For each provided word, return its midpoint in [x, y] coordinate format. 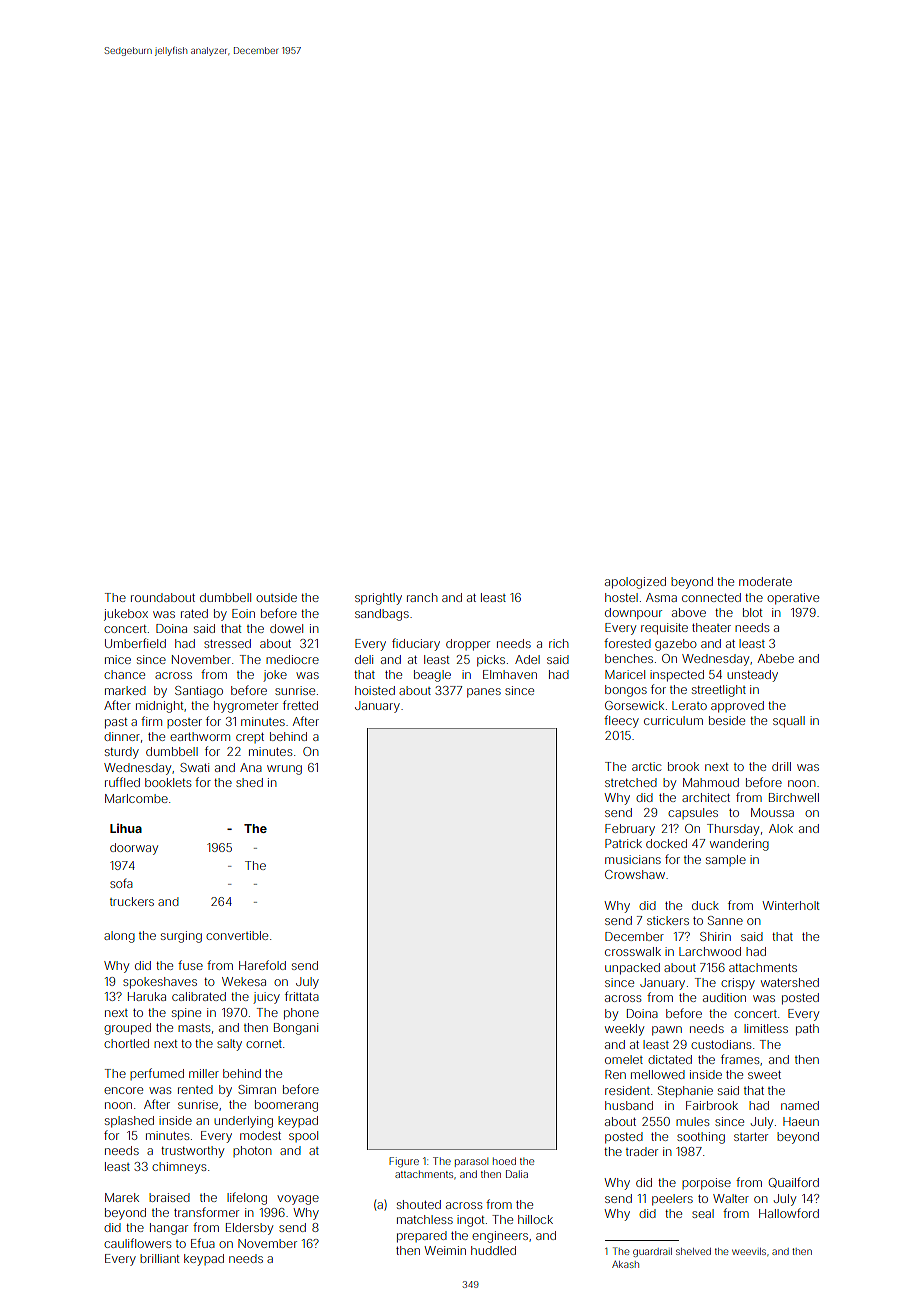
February [630, 830]
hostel [621, 597]
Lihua [126, 828]
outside [276, 597]
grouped [127, 1029]
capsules [693, 813]
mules [692, 1121]
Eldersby [249, 1229]
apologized [635, 583]
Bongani [296, 1029]
